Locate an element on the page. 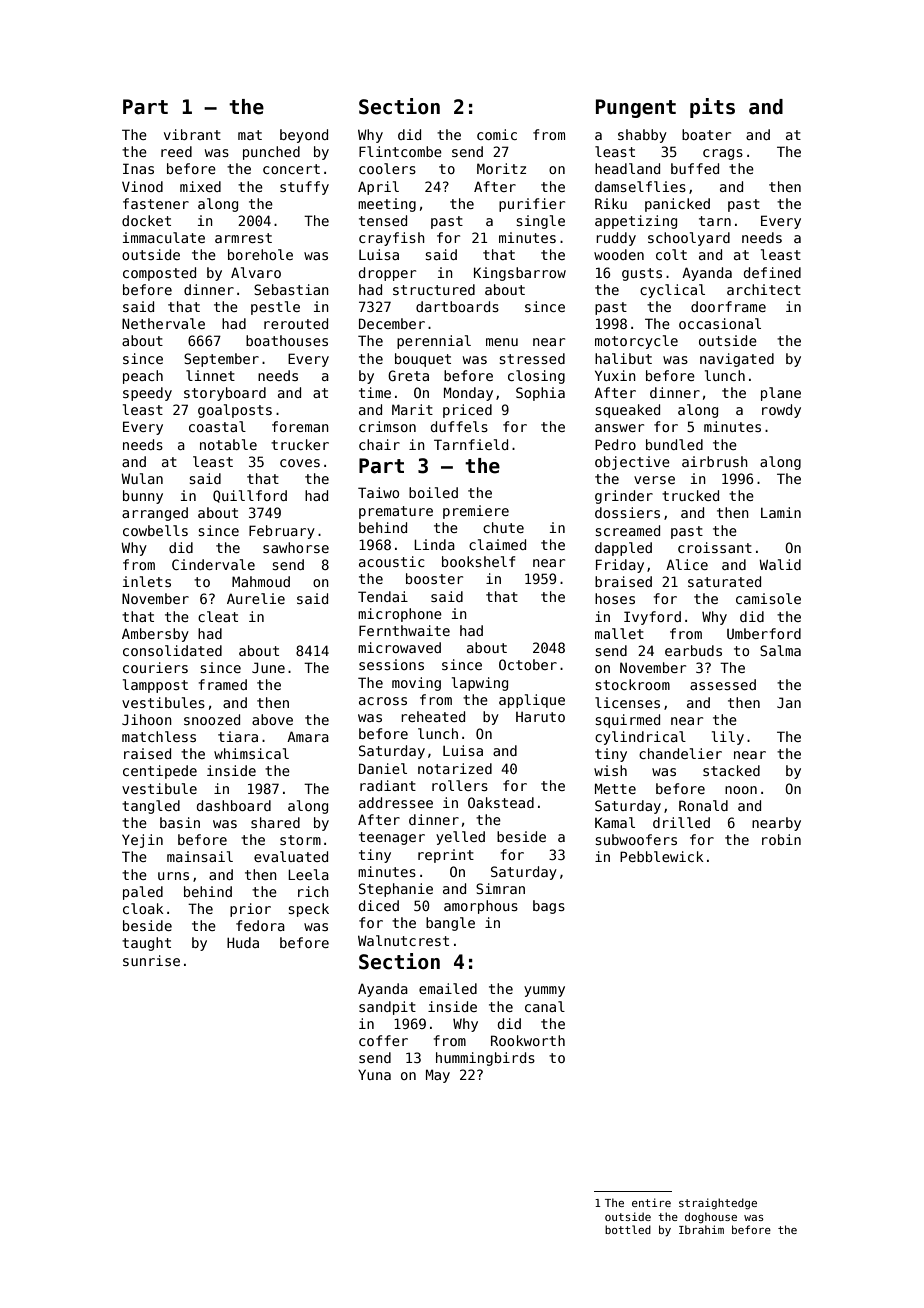  canal is located at coordinates (545, 1006).
